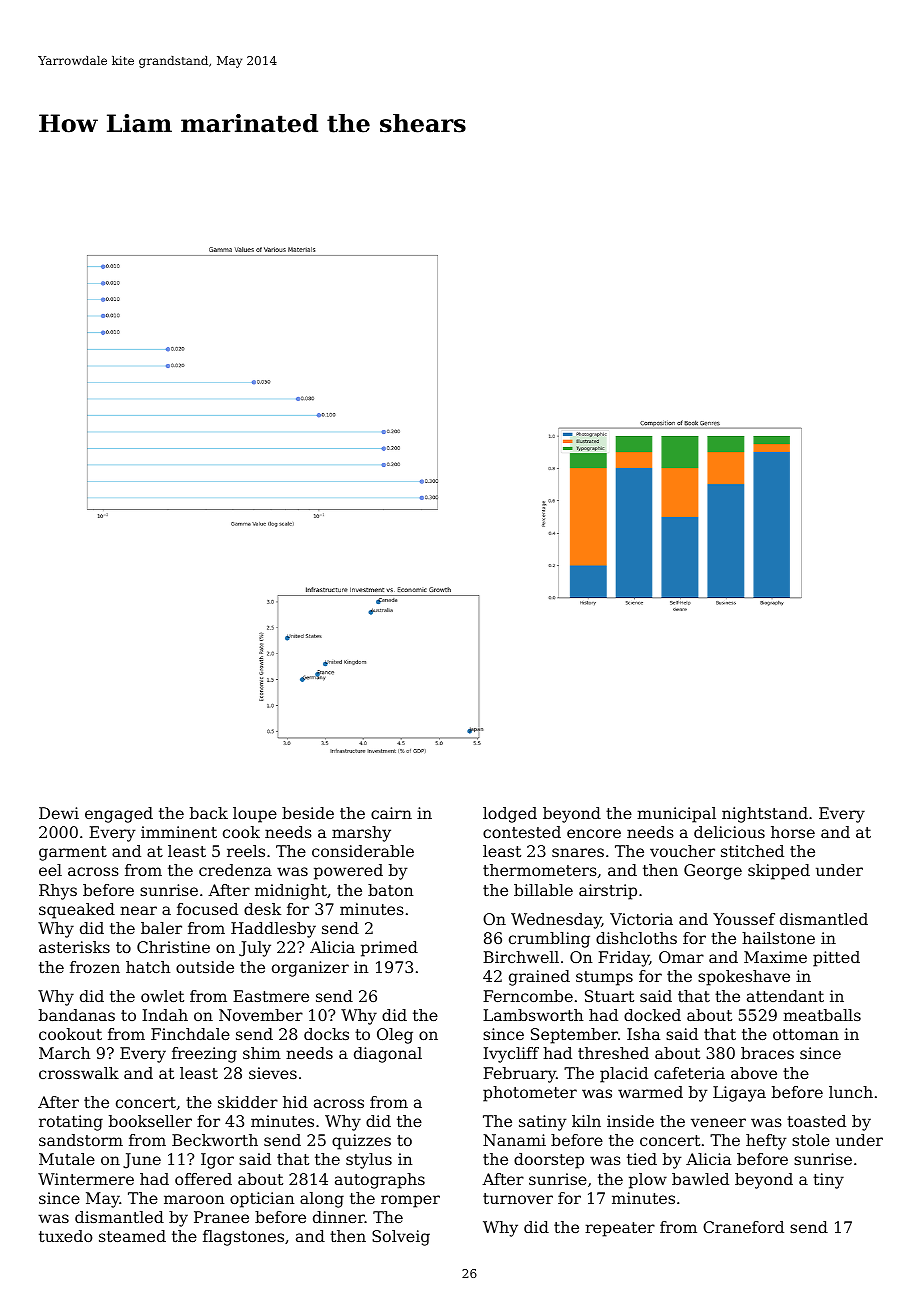  Describe the element at coordinates (620, 1229) in the screenshot. I see `repeater` at that location.
